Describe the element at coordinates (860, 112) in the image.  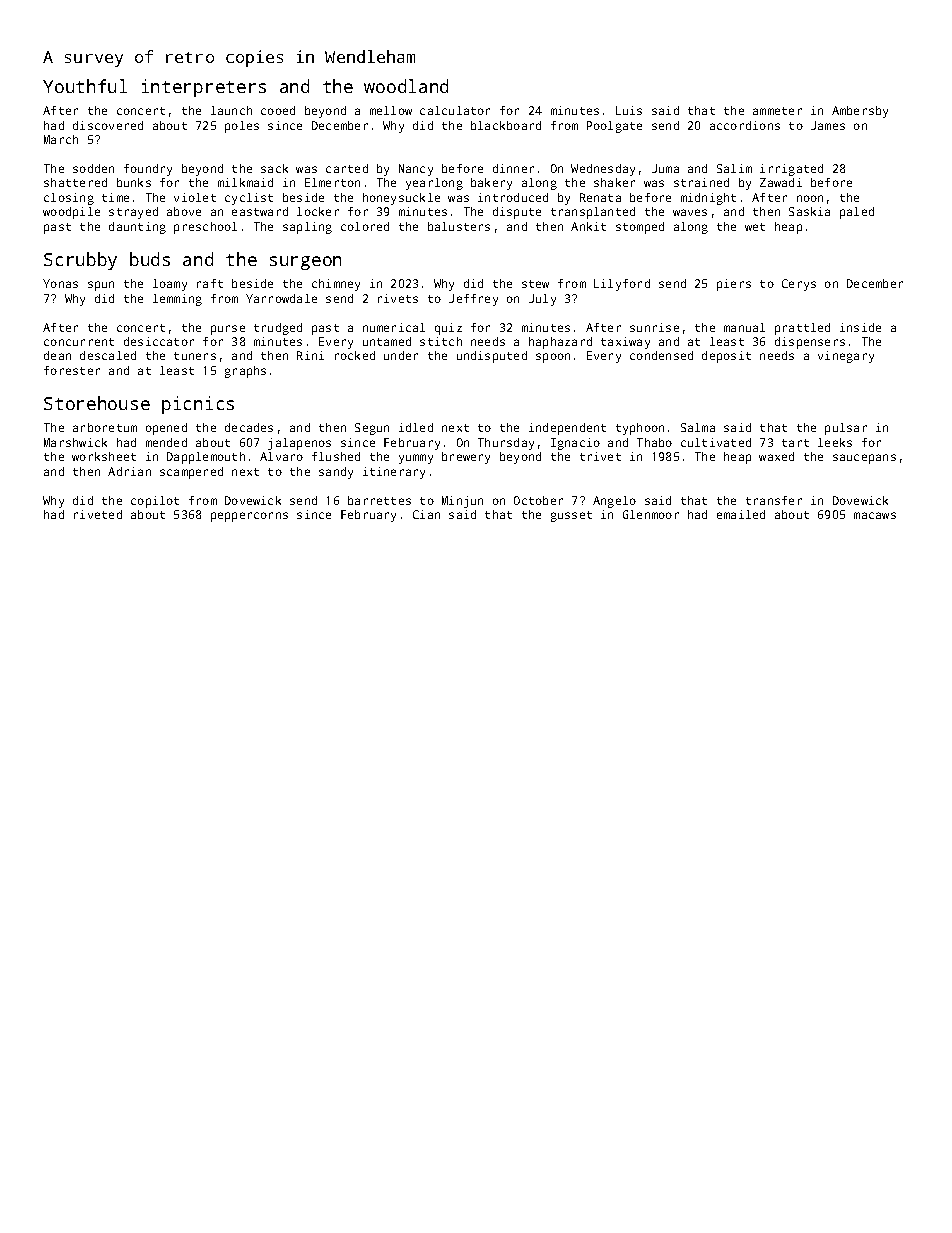
I see `Ambersby` at that location.
